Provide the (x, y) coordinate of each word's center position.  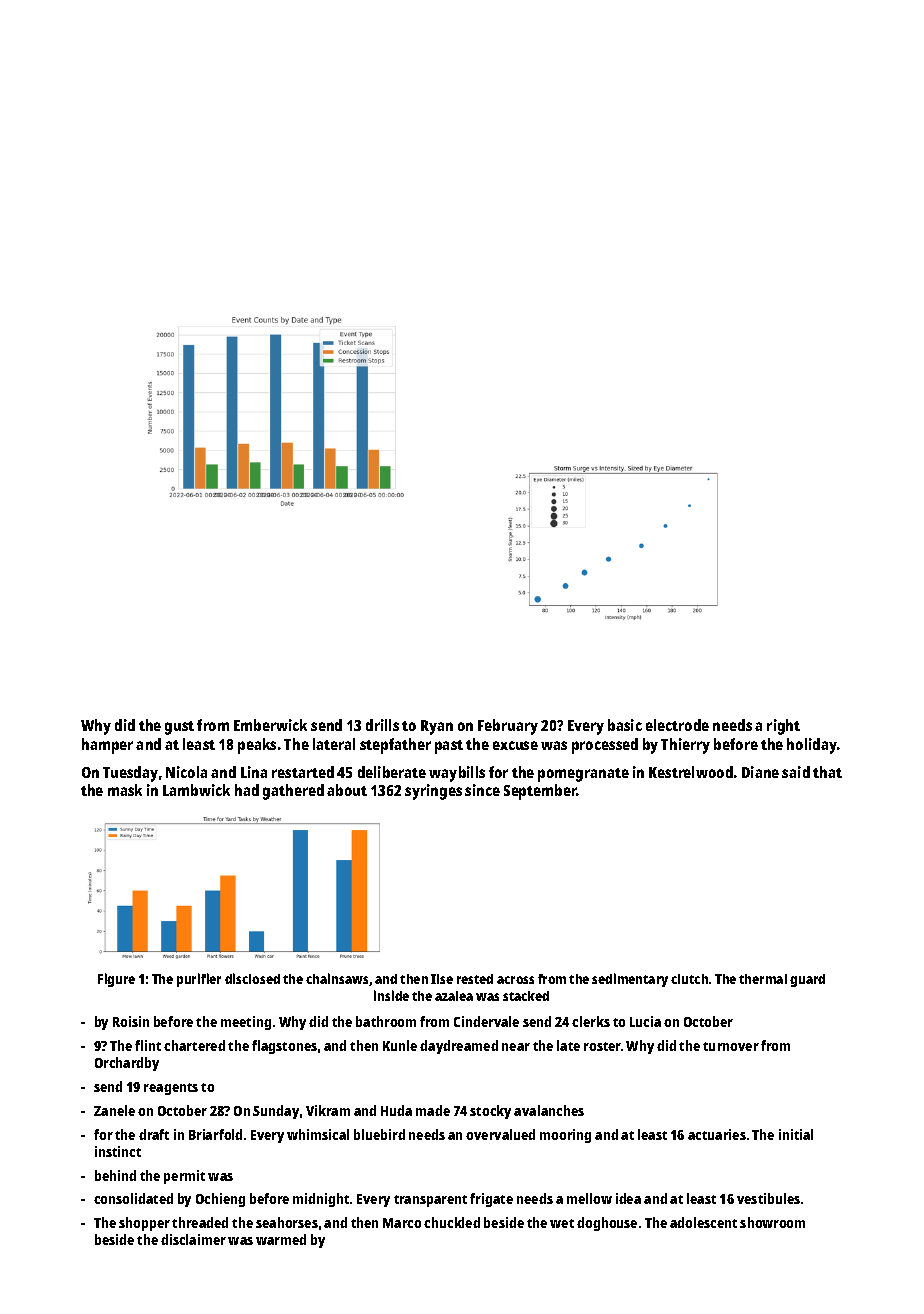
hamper (107, 746)
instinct (118, 1151)
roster (602, 1046)
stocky (490, 1112)
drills (382, 725)
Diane (760, 772)
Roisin (131, 1021)
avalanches (549, 1110)
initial (796, 1134)
